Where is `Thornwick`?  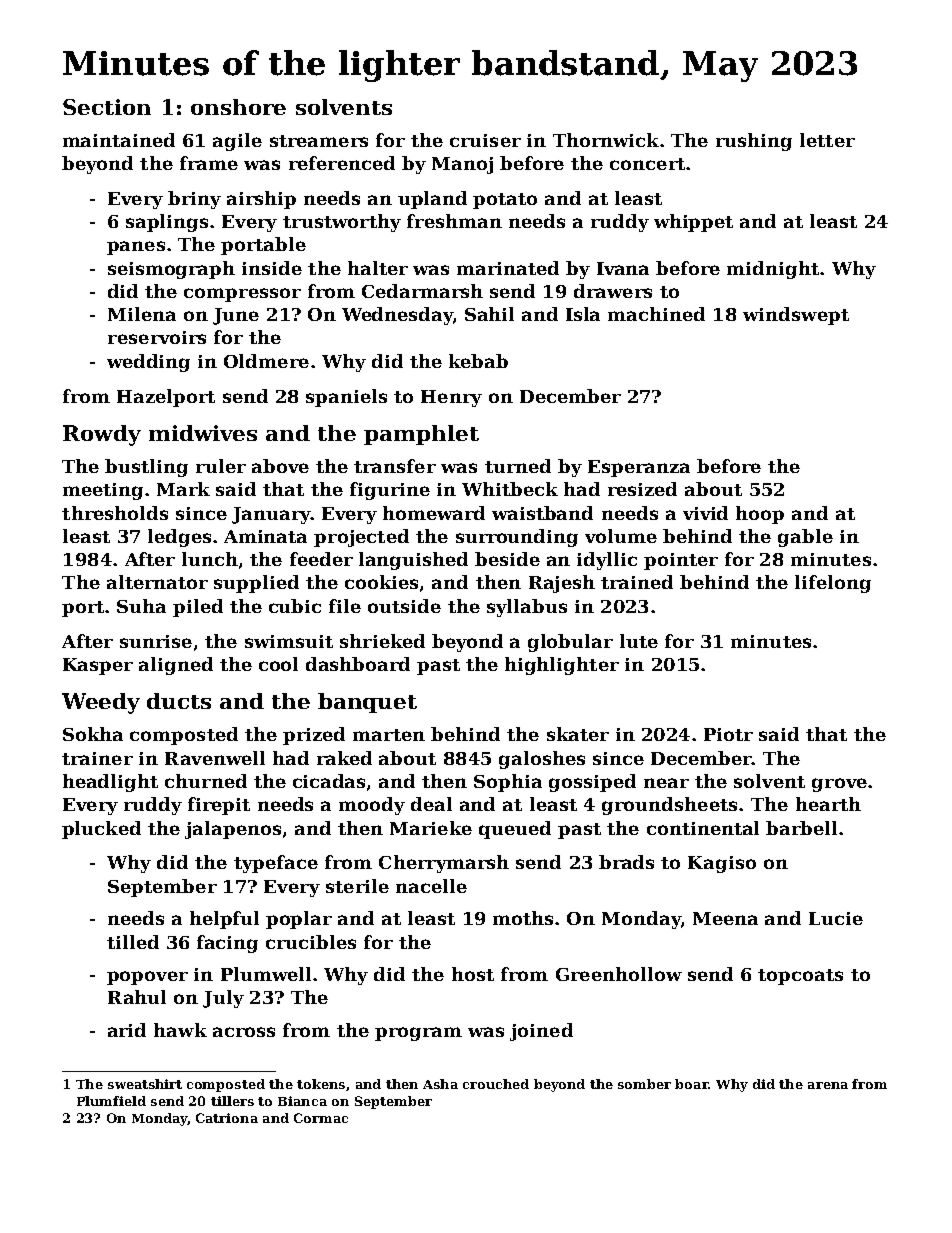 Thornwick is located at coordinates (606, 140).
